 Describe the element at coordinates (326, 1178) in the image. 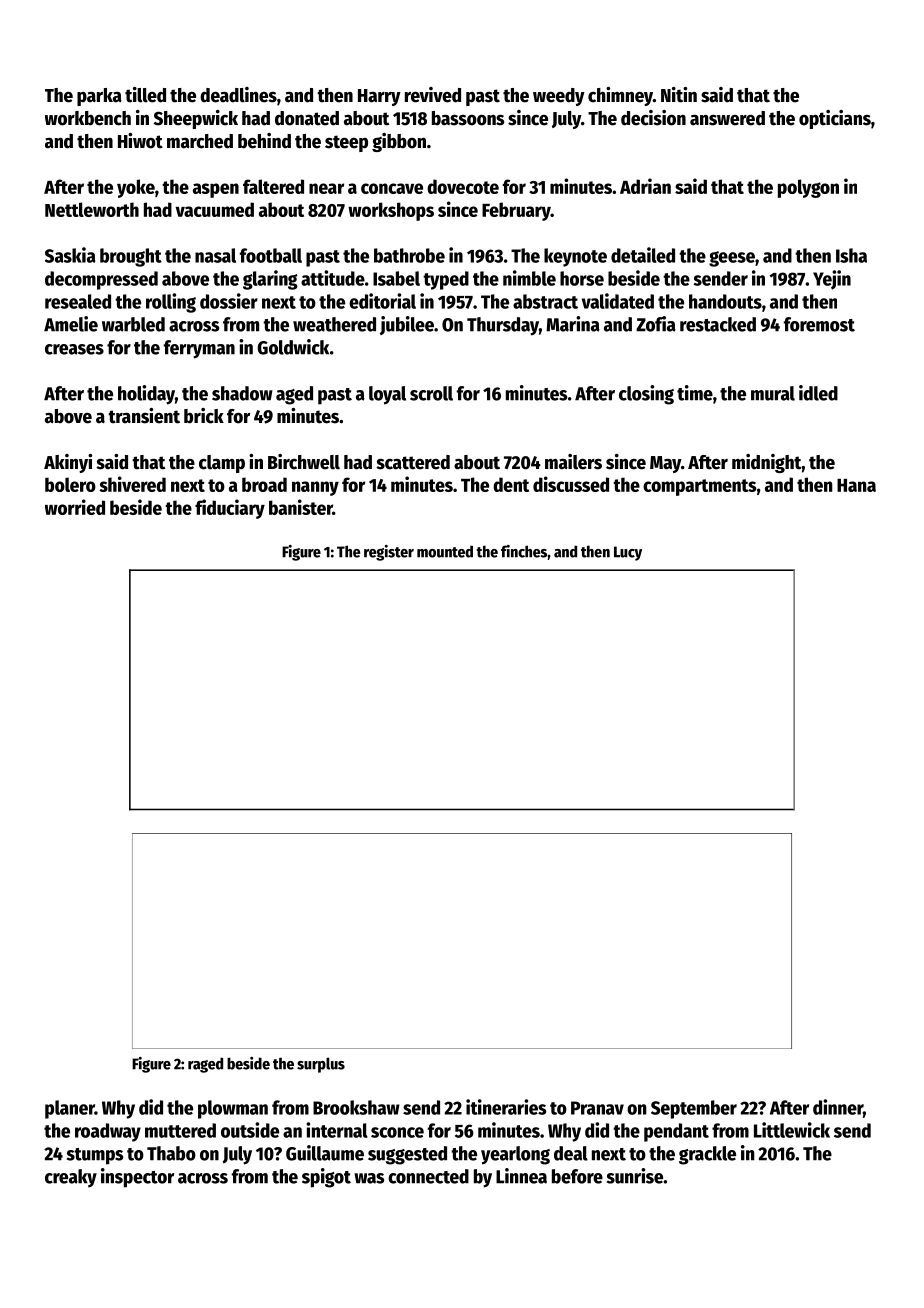

I see `spigot` at that location.
